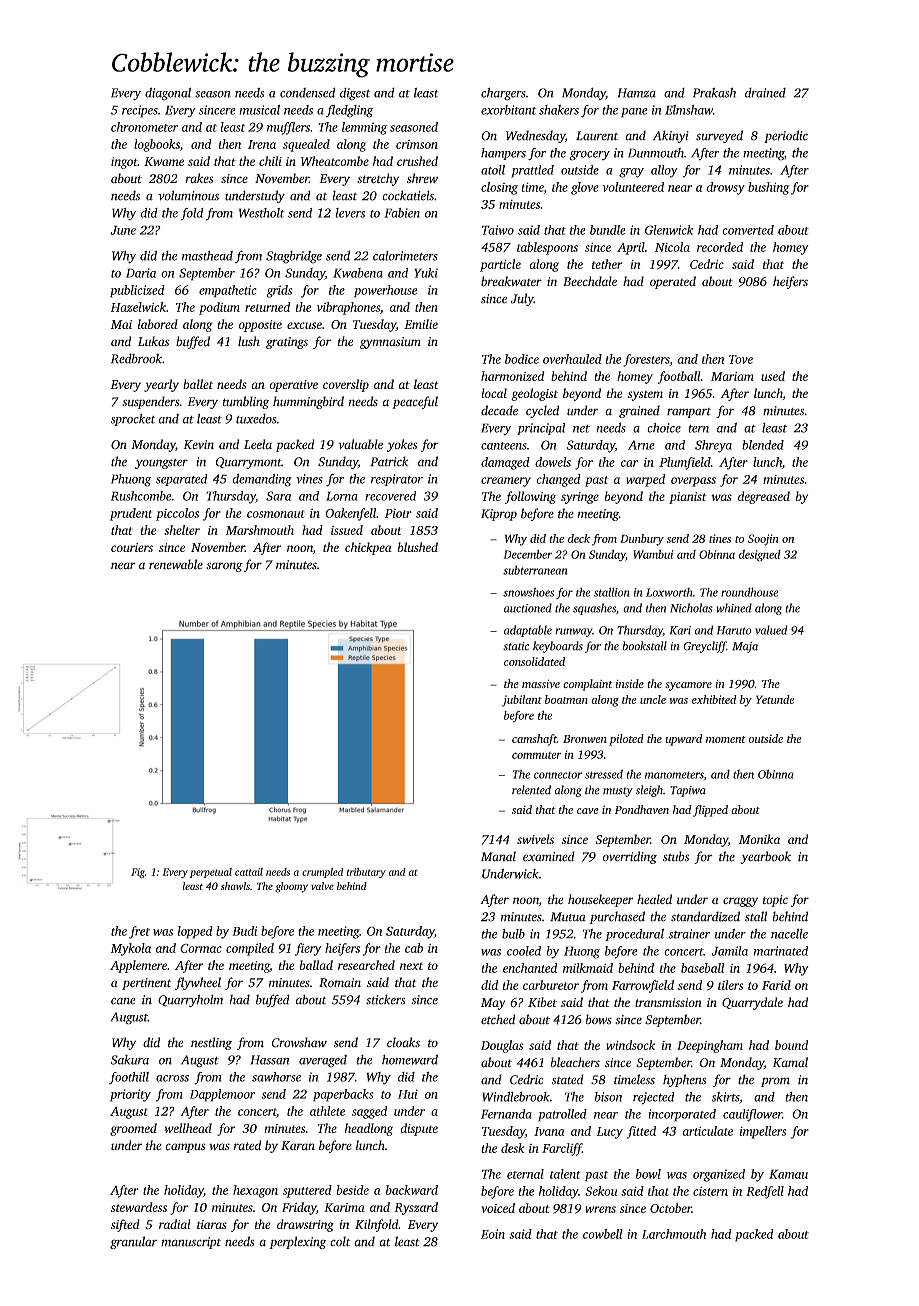  I want to click on dispute, so click(419, 1129).
